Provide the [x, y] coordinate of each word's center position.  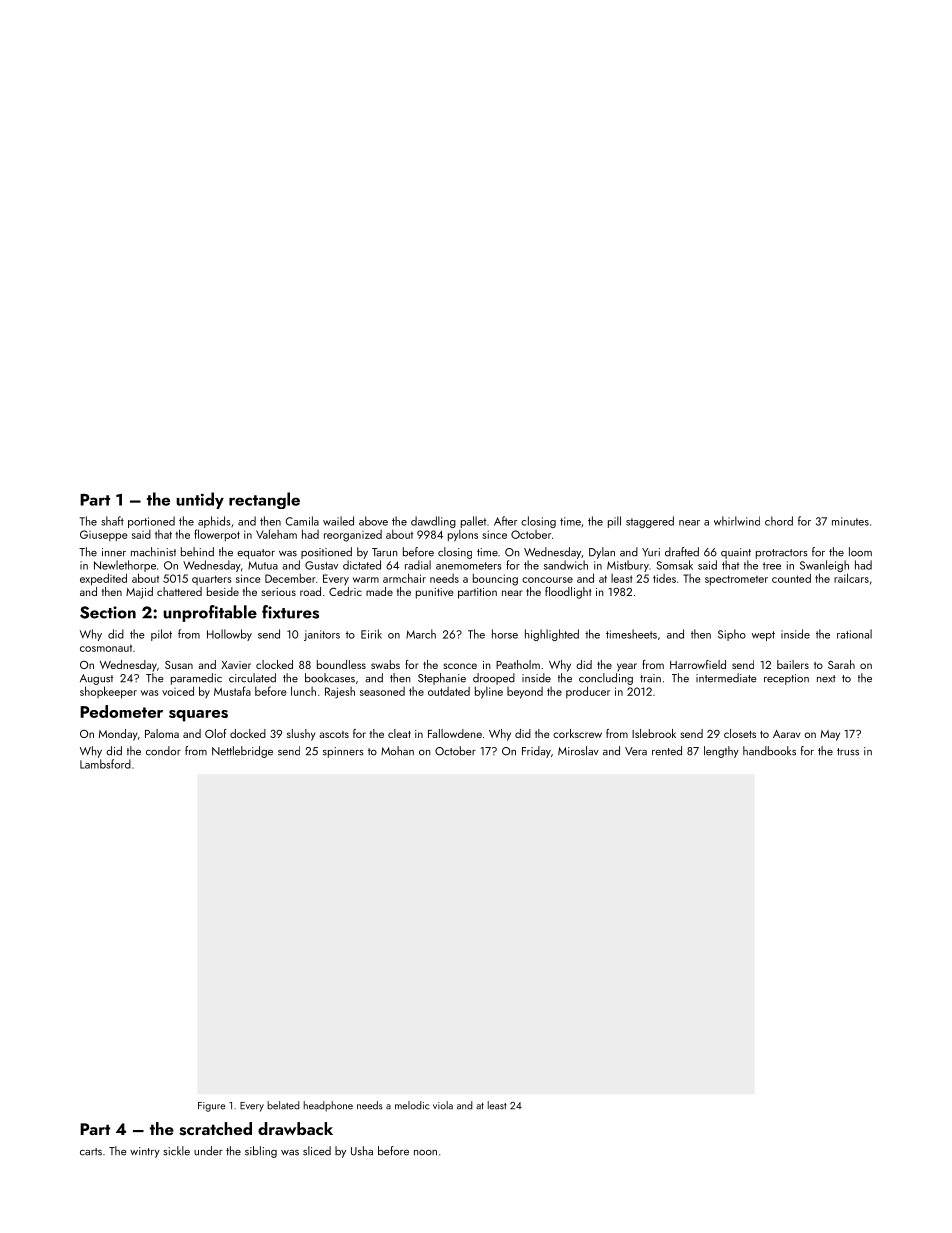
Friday [536, 752]
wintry [145, 1152]
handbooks [769, 751]
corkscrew [577, 733]
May [830, 735]
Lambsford [105, 764]
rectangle [264, 500]
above [373, 521]
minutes [850, 521]
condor [163, 751]
